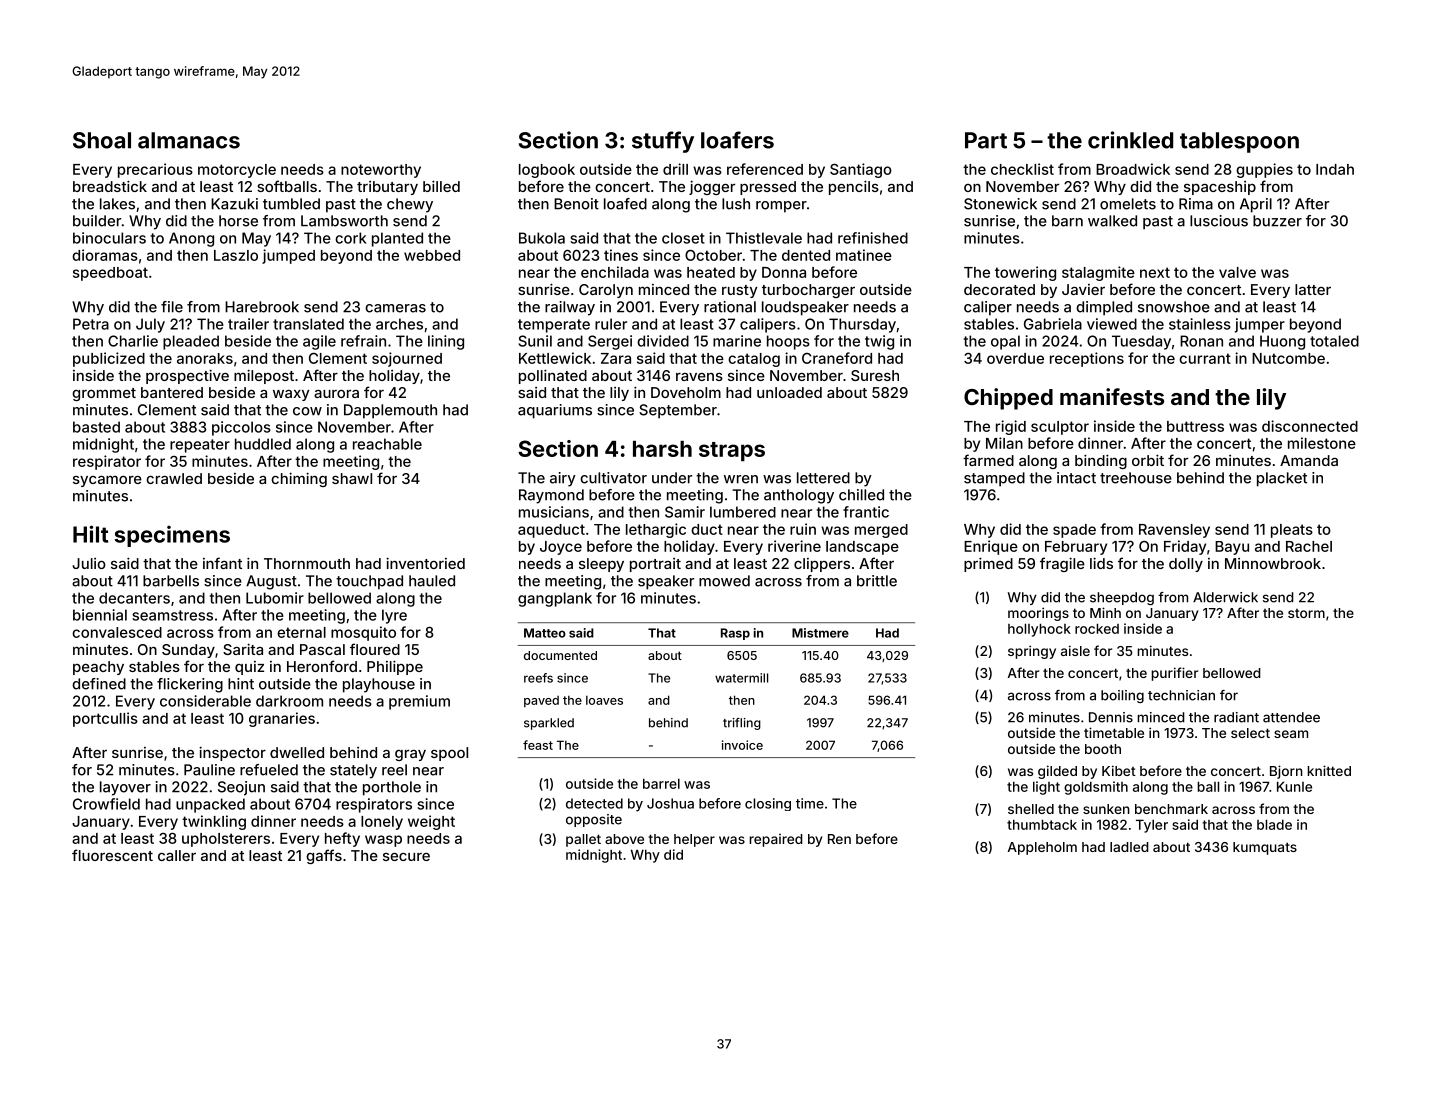 This image has height=1108, width=1433. What do you see at coordinates (1335, 169) in the image?
I see `Indah` at bounding box center [1335, 169].
